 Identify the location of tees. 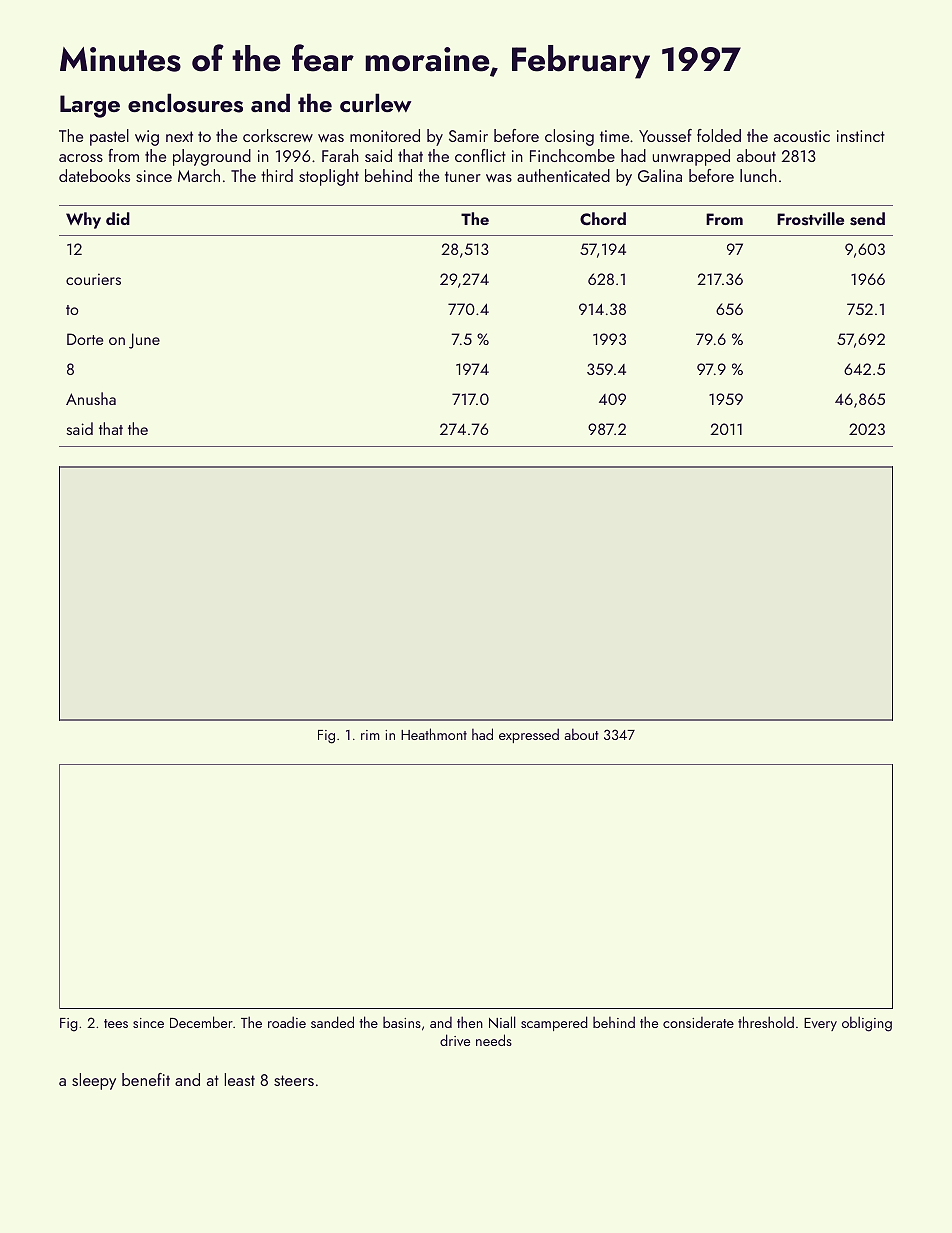
(116, 1023).
